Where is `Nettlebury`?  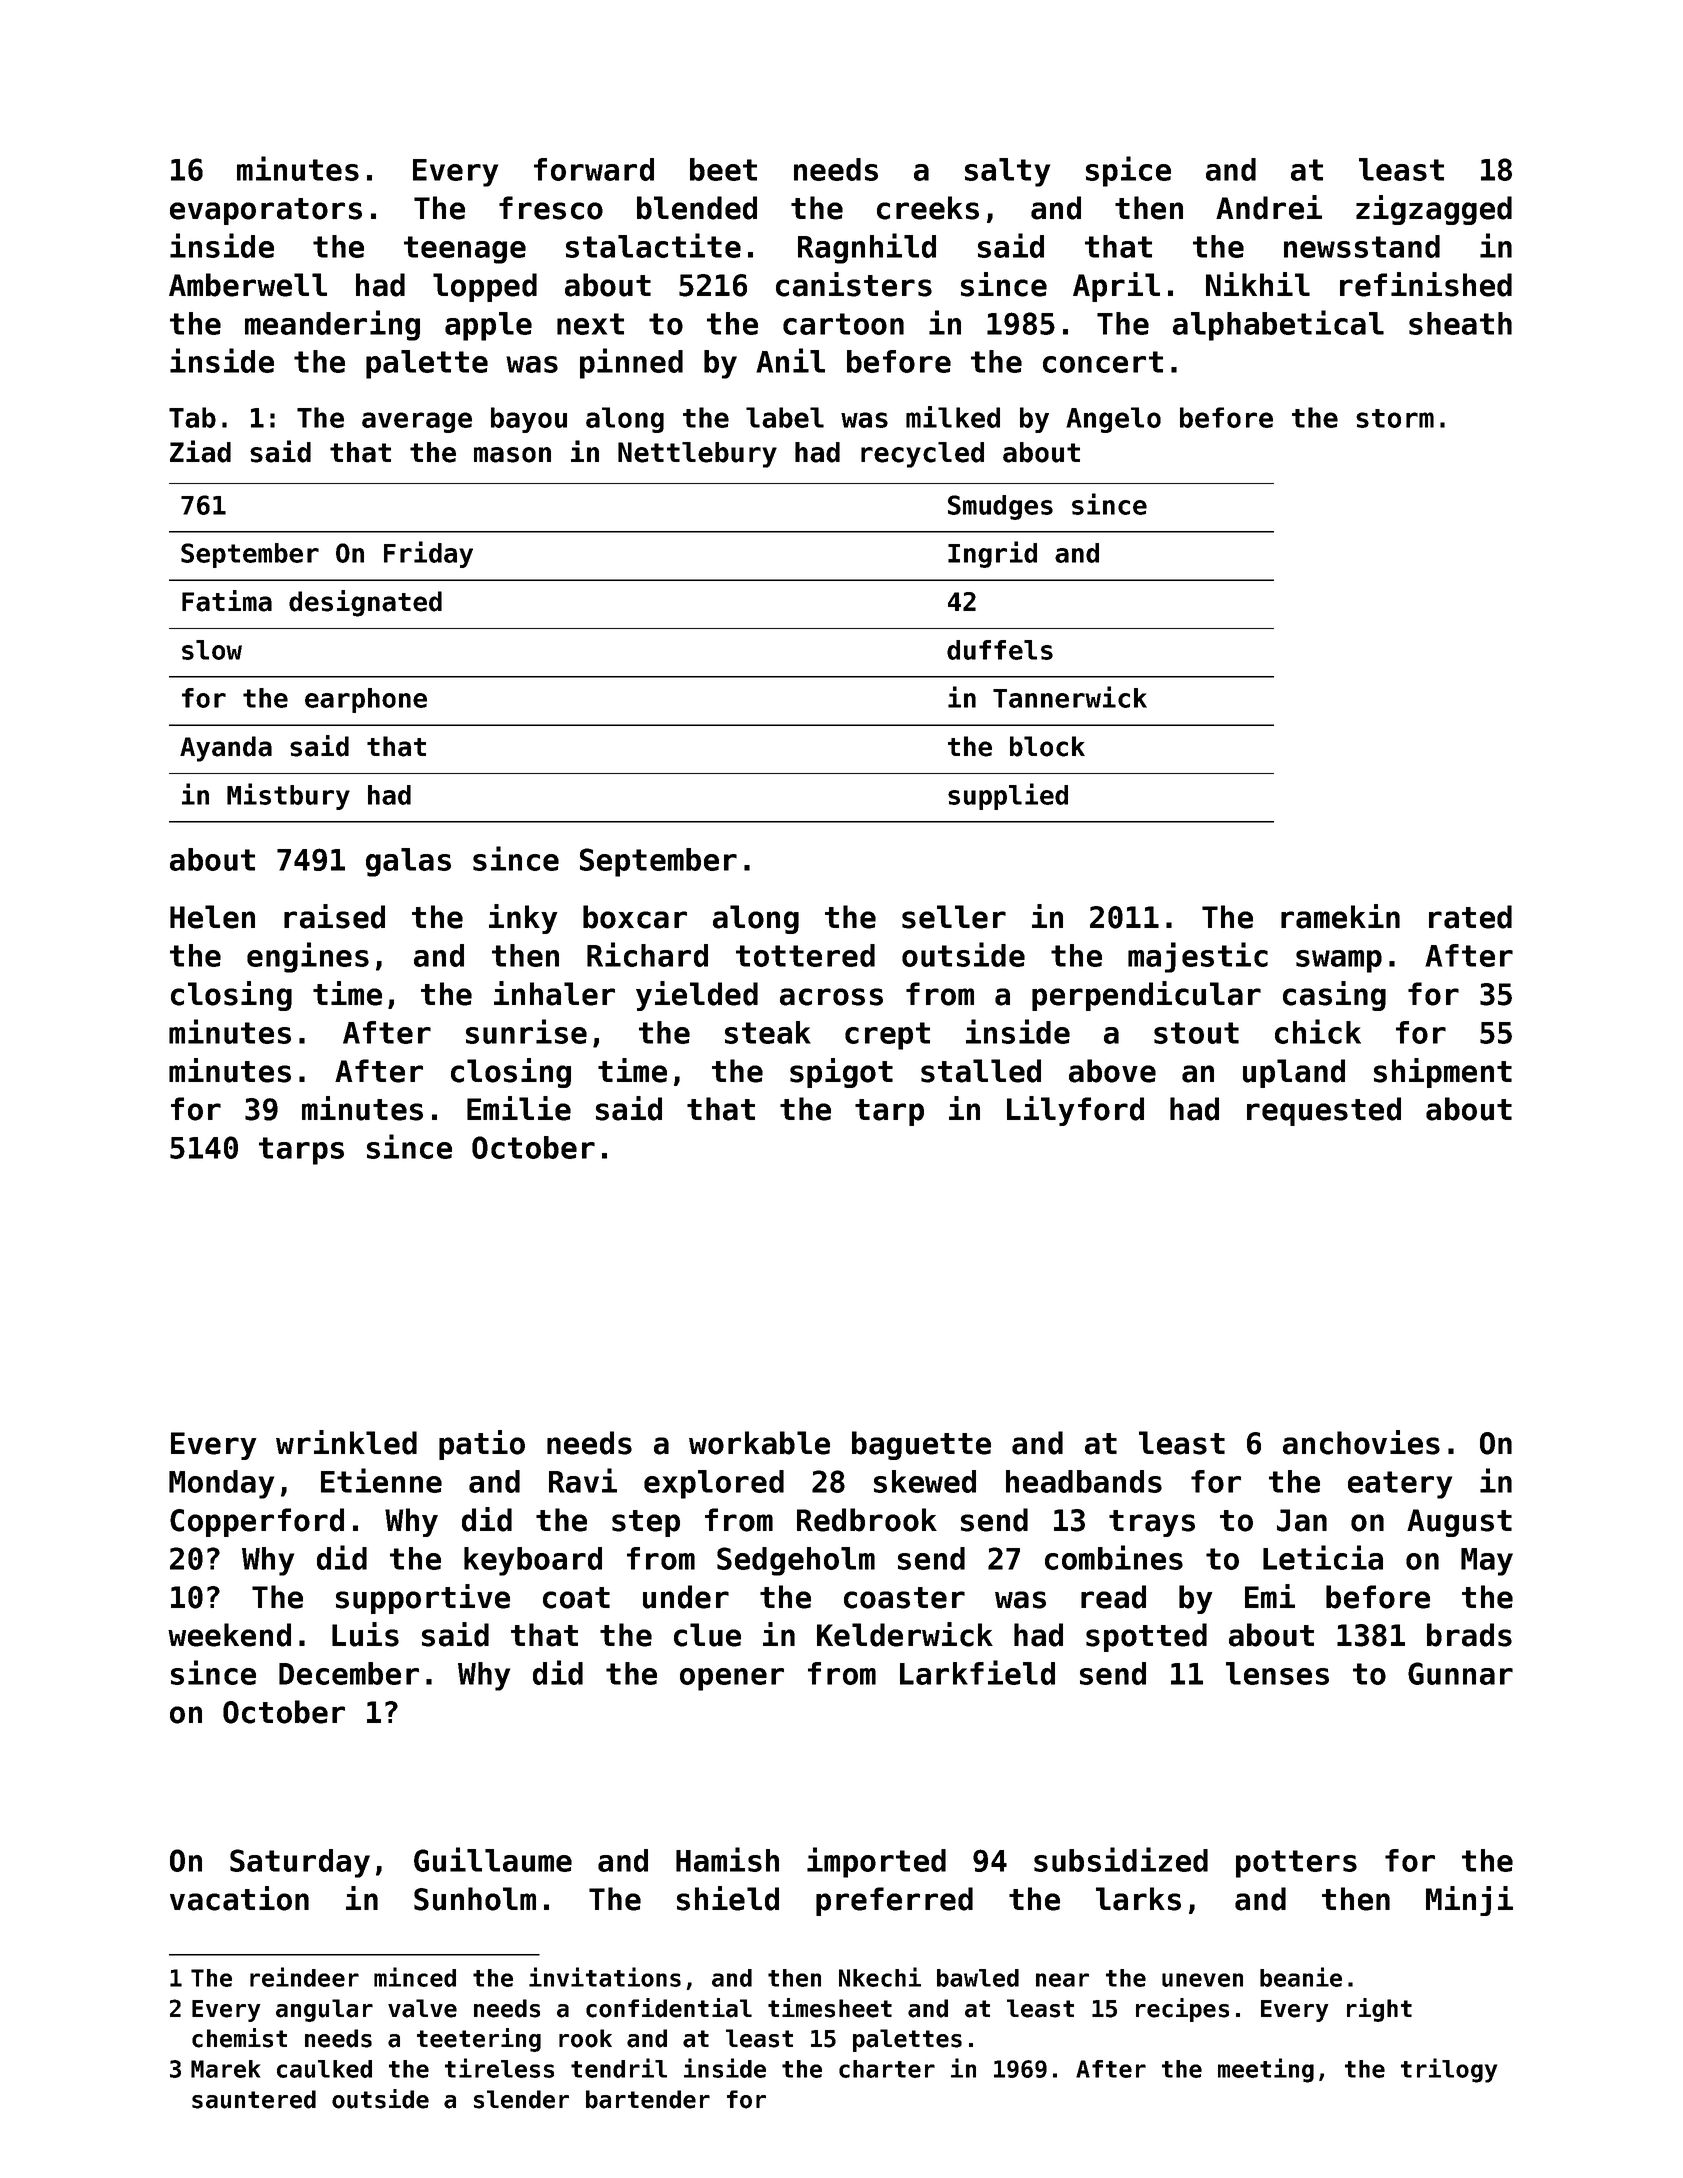
Nettlebury is located at coordinates (697, 455).
